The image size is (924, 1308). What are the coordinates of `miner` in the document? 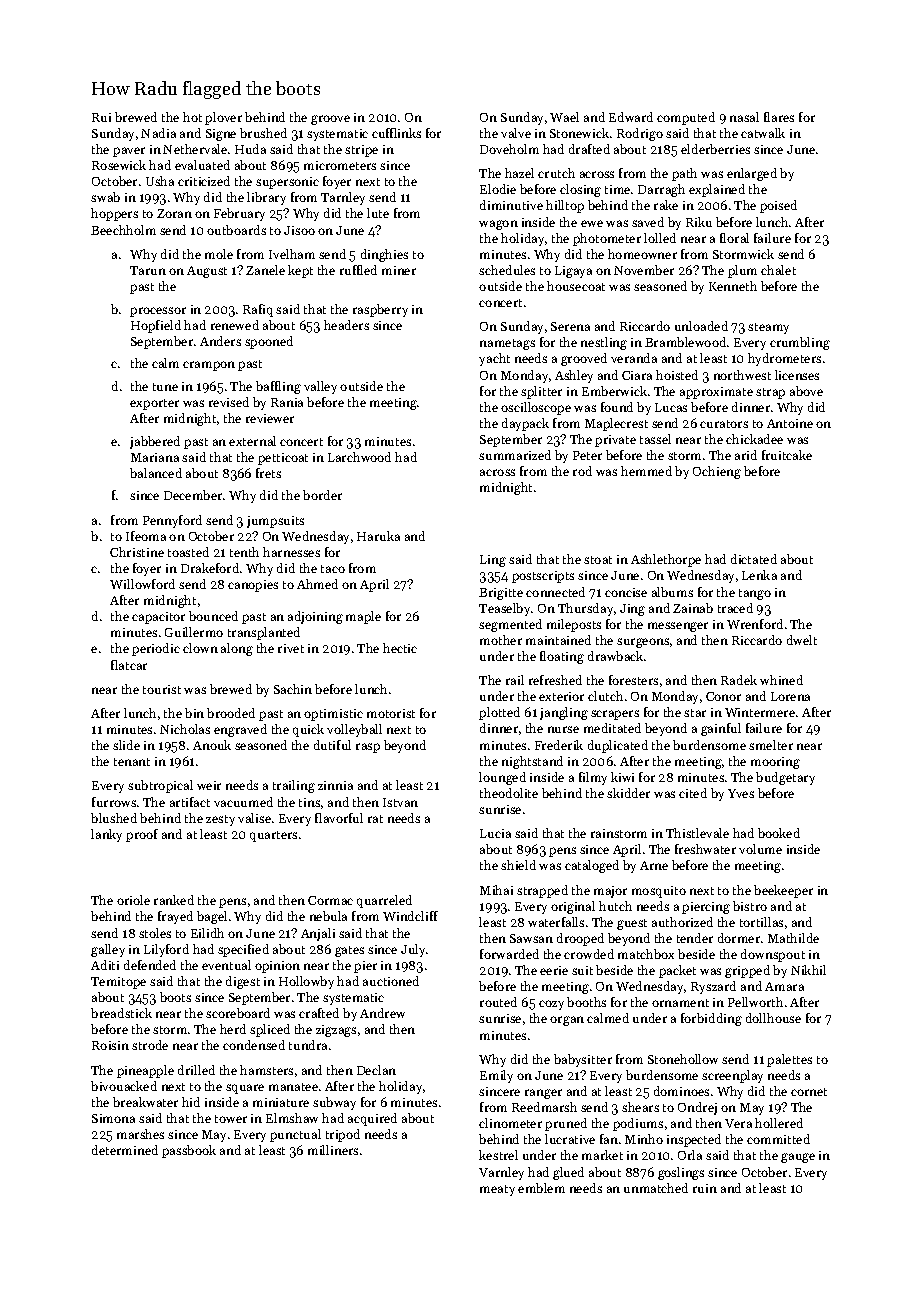 It's located at (399, 270).
